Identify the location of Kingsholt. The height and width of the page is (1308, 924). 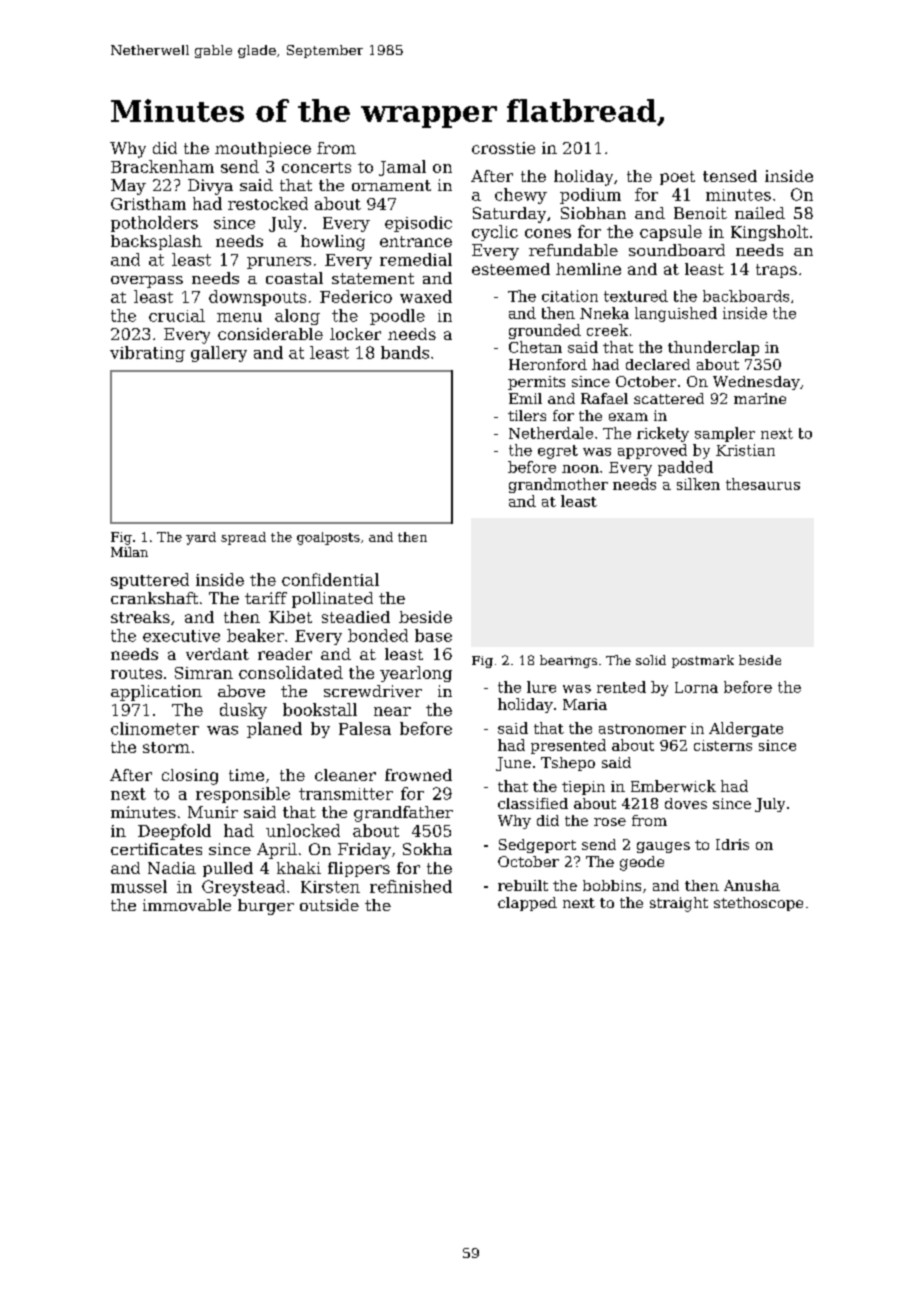
(769, 233).
